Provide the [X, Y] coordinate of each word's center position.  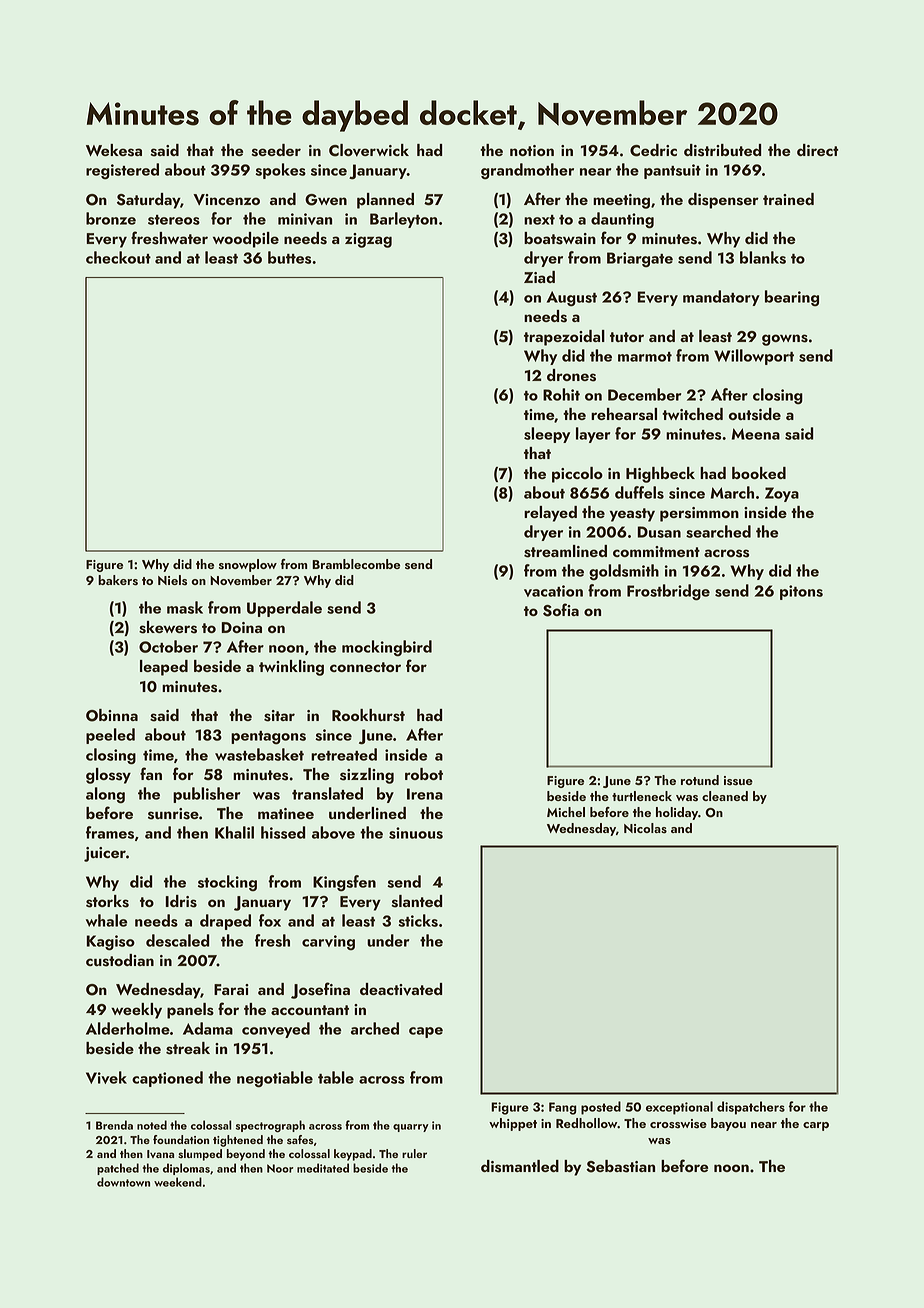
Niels [172, 580]
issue [738, 781]
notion [532, 150]
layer [593, 435]
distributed [722, 150]
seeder [276, 150]
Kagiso [110, 942]
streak [188, 1048]
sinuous [416, 833]
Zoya [782, 494]
